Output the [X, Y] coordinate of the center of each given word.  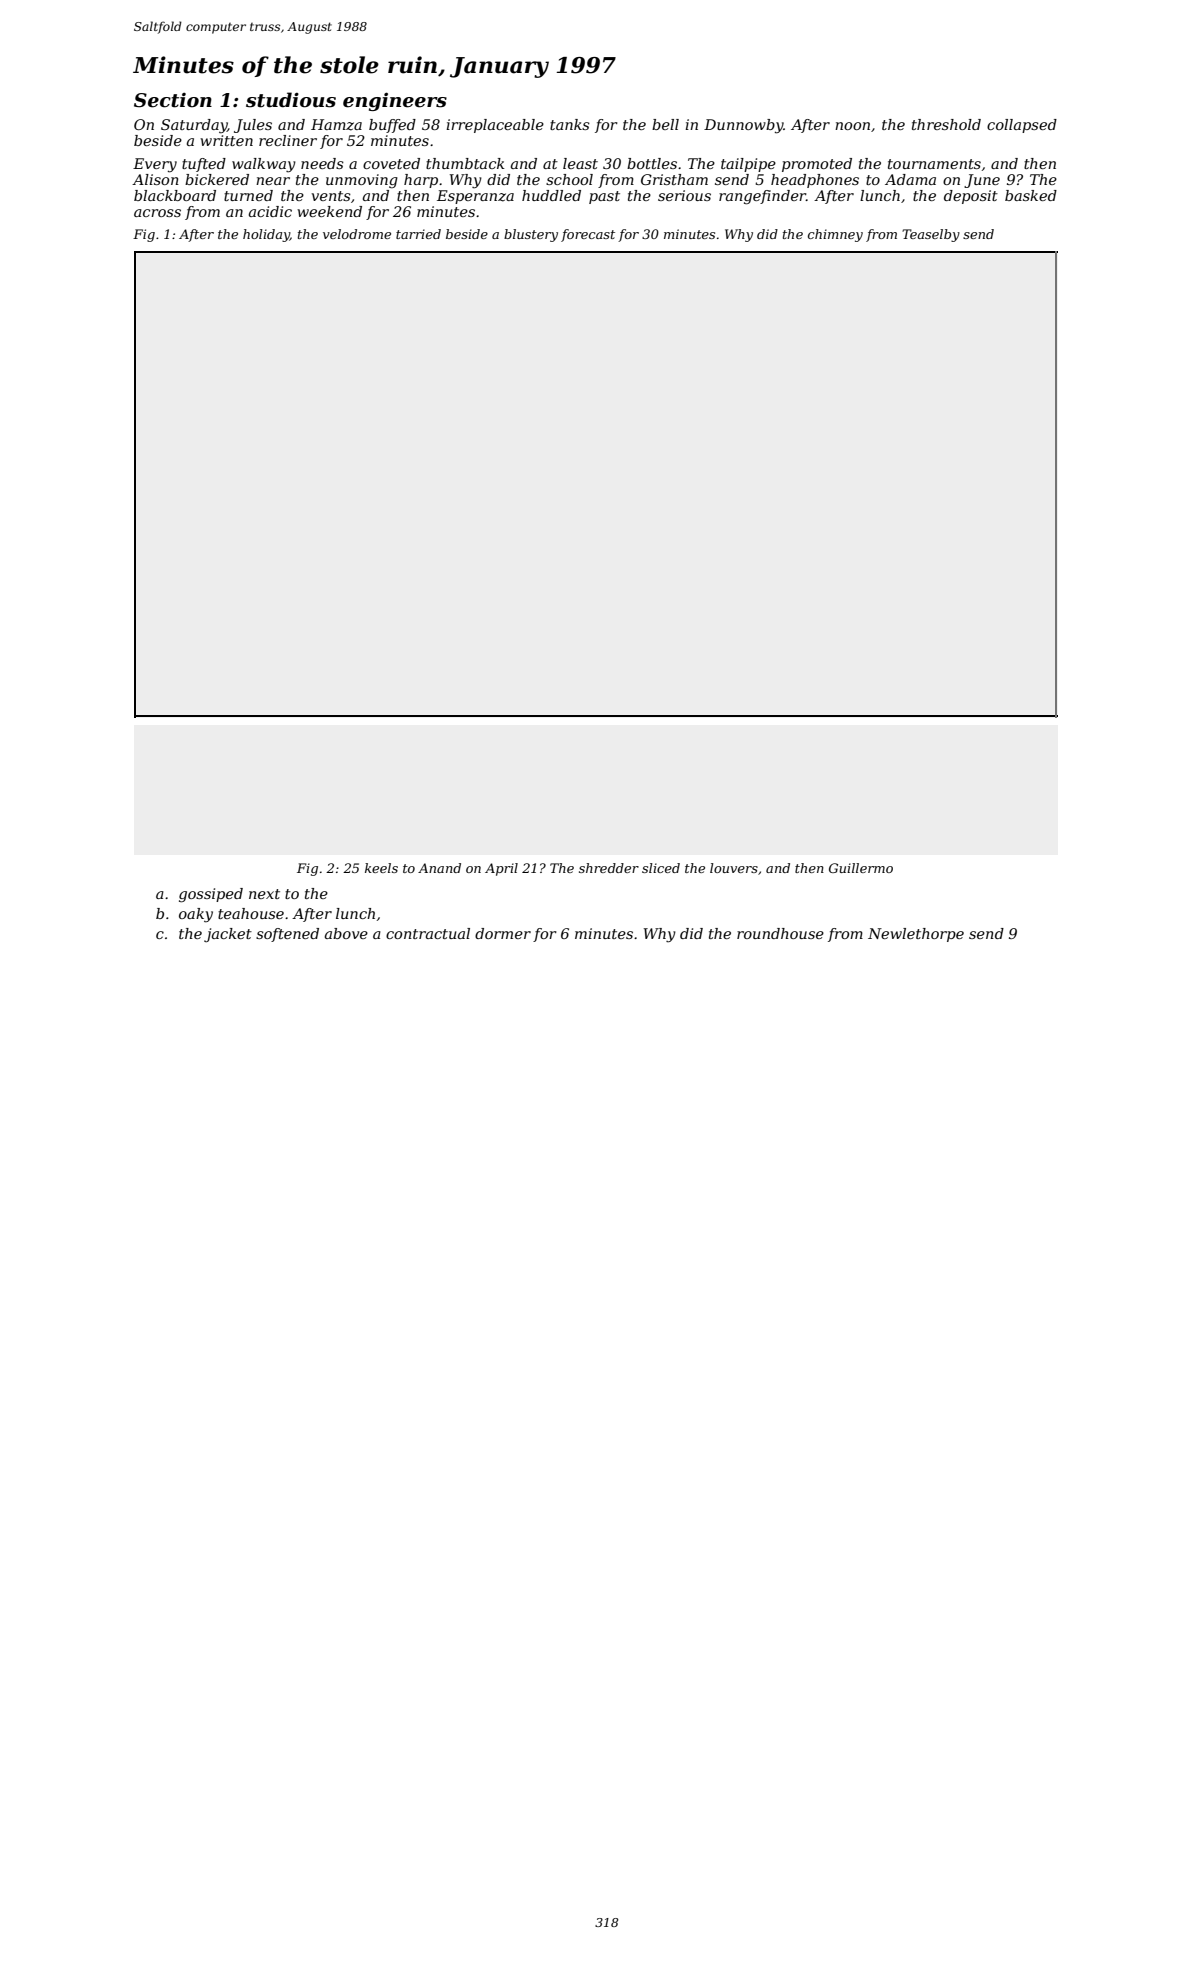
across [157, 213]
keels [381, 868]
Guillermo [861, 868]
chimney [835, 235]
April [501, 869]
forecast [588, 235]
